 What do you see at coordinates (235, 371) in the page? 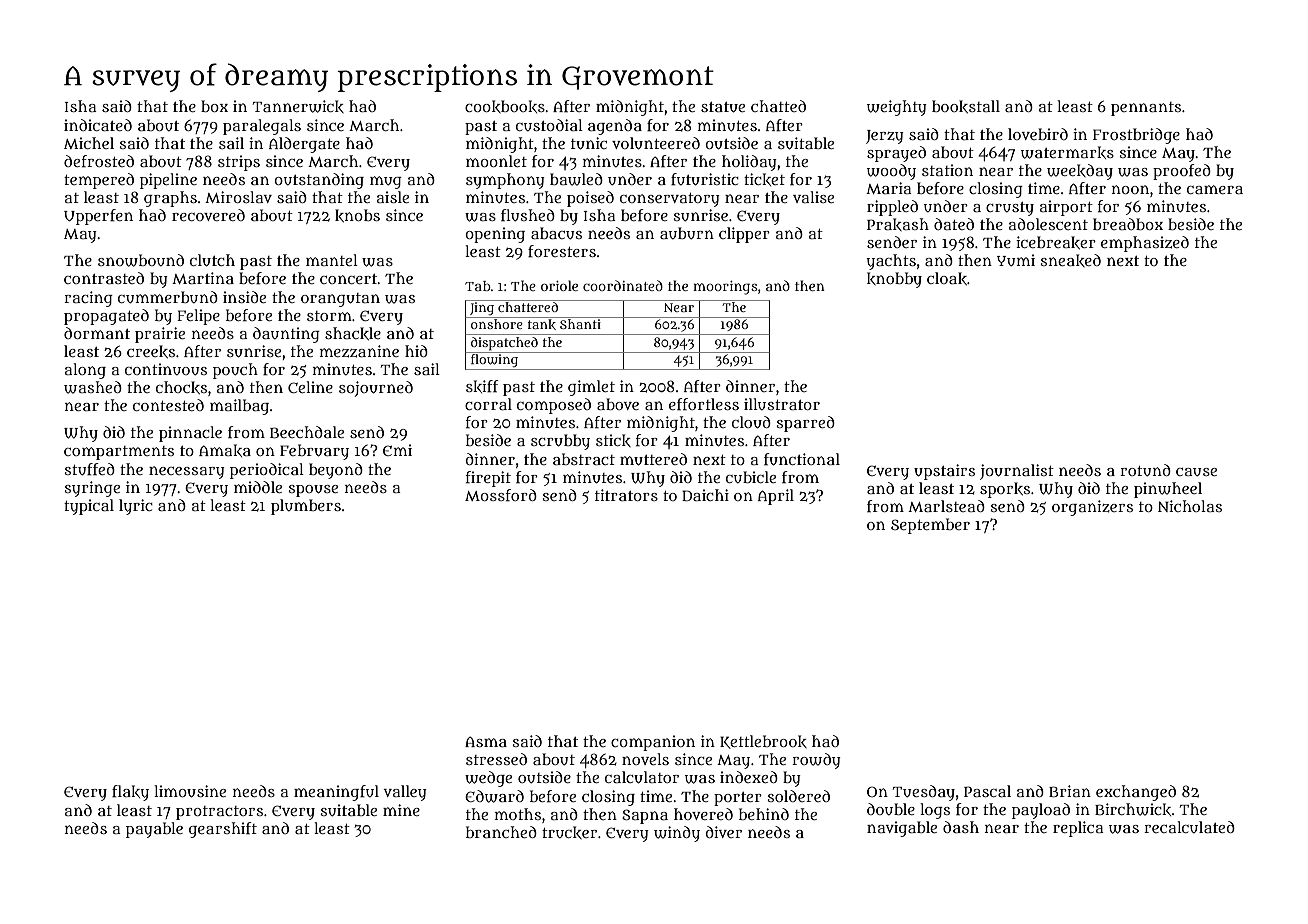
I see `pouch` at bounding box center [235, 371].
